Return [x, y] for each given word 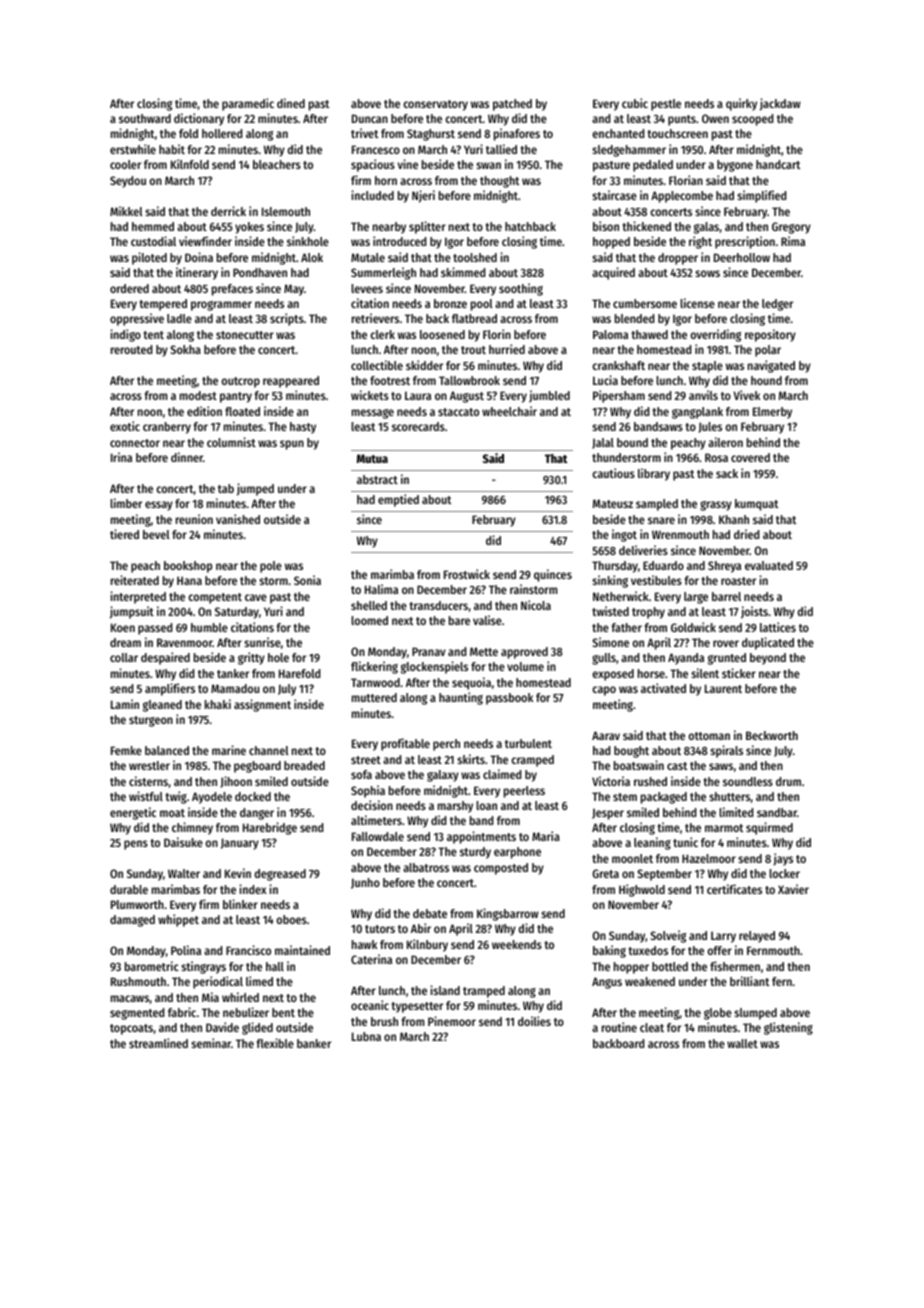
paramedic [248, 104]
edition [204, 411]
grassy [716, 506]
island [445, 990]
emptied [398, 500]
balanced [167, 750]
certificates [734, 889]
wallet [742, 1043]
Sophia [368, 791]
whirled [240, 997]
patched [512, 105]
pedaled [653, 166]
